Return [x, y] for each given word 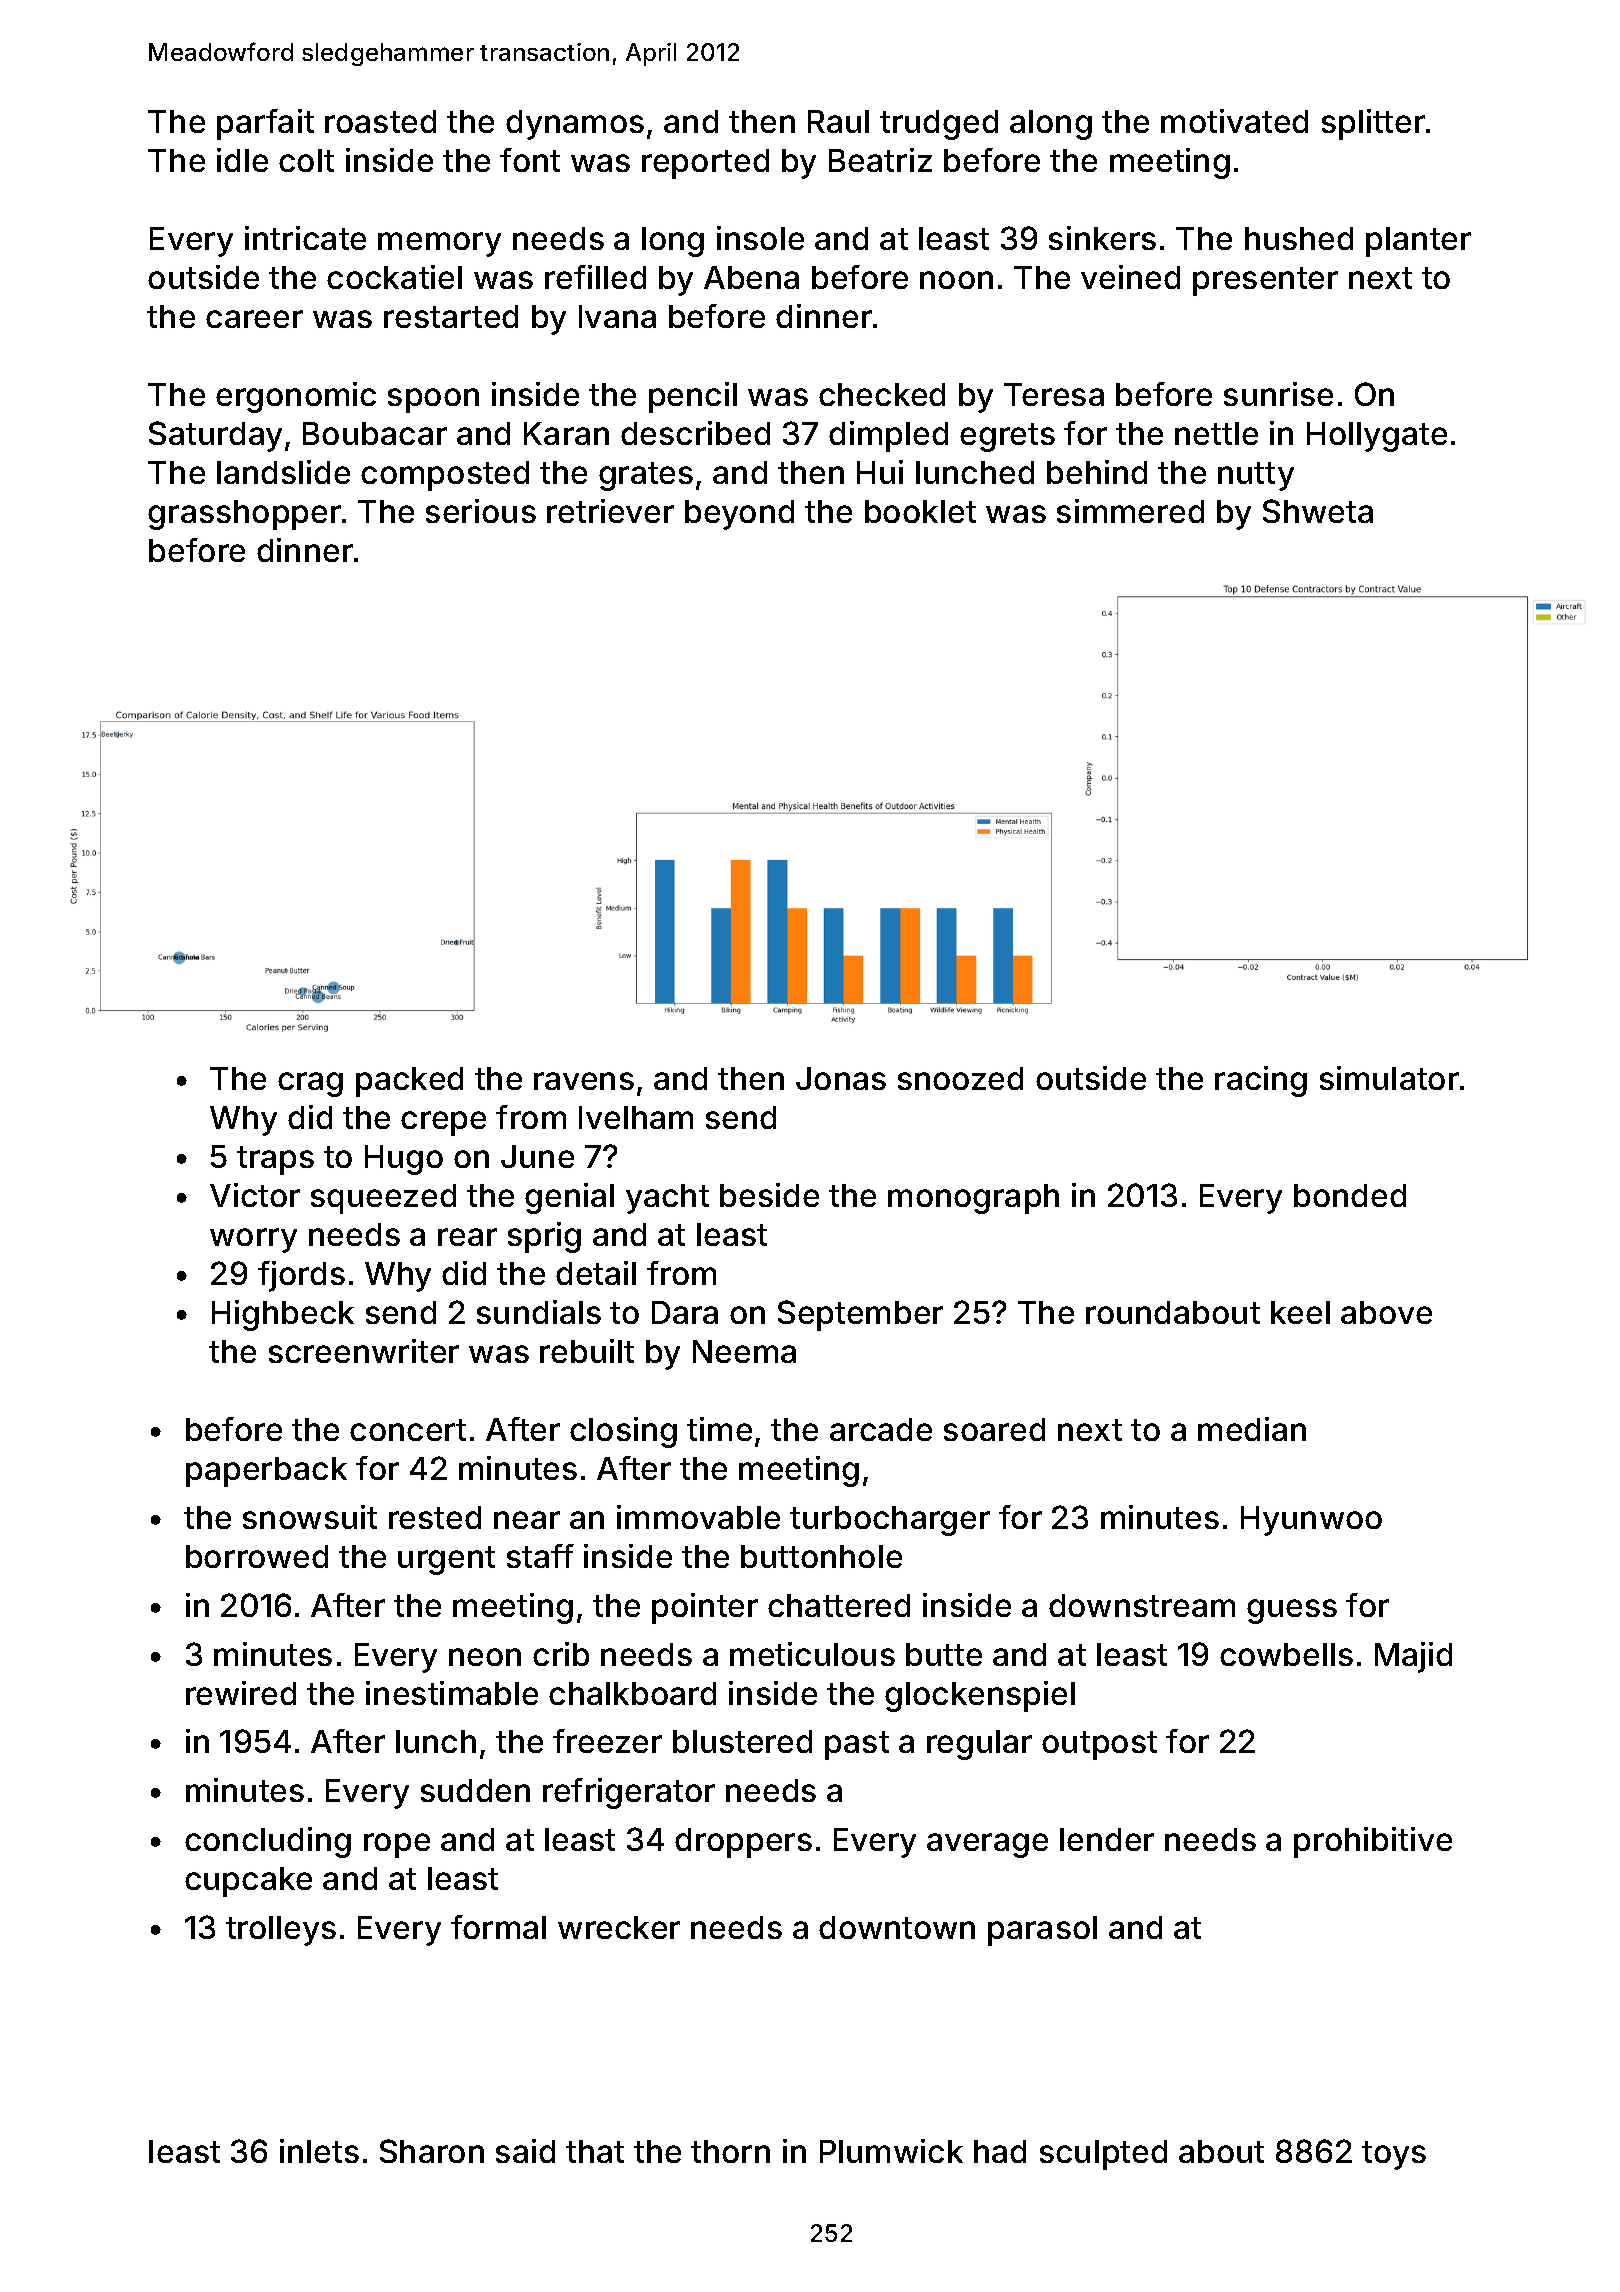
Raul [838, 121]
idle [242, 160]
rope [397, 1845]
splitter [1373, 124]
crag [310, 1084]
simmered [1130, 511]
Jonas [841, 1078]
